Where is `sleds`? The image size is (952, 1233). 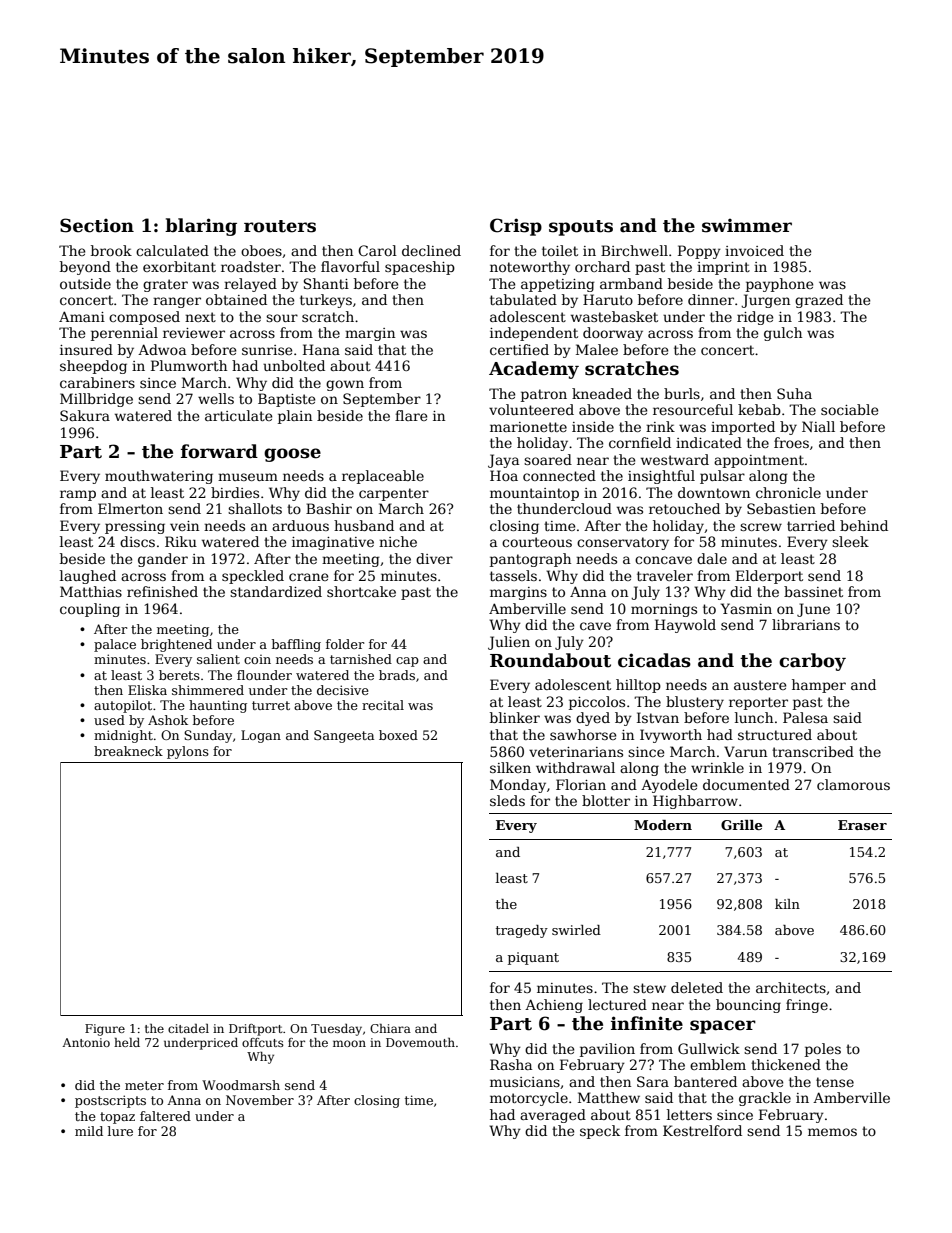
sleds is located at coordinates (507, 800).
